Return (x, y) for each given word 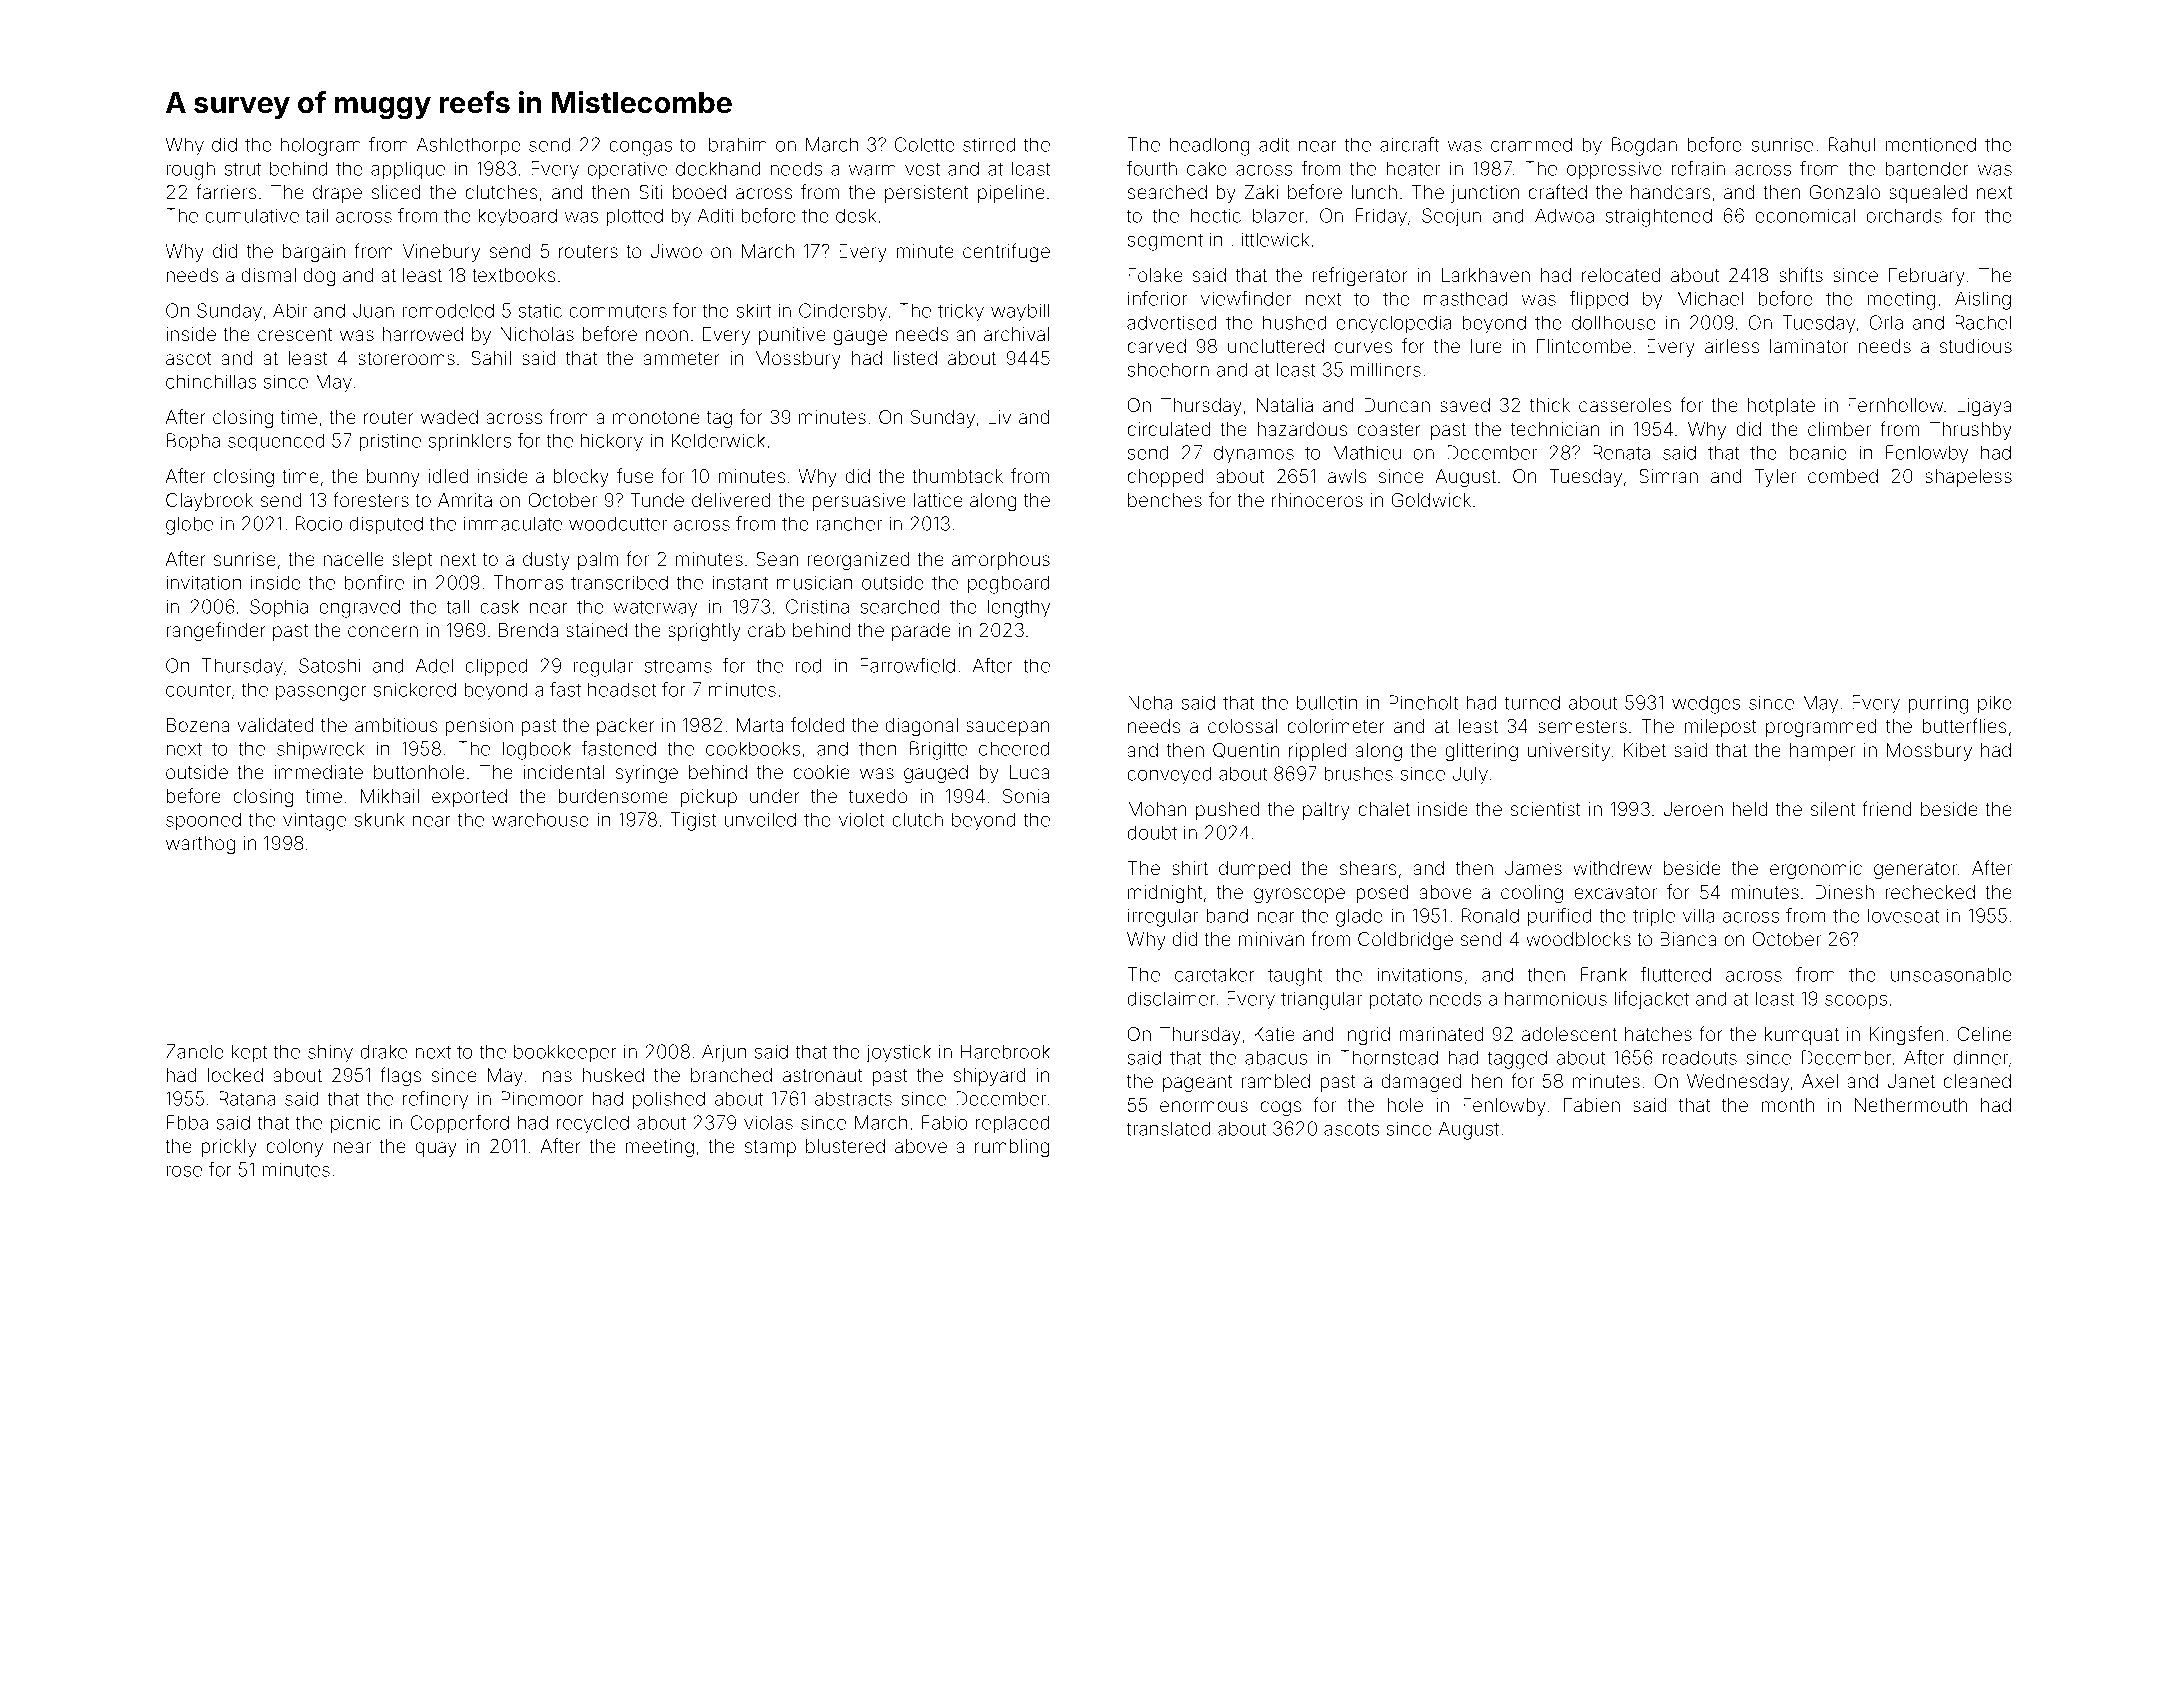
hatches (1658, 1034)
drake (383, 1051)
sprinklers (470, 442)
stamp (770, 1148)
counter (199, 690)
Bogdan (1644, 146)
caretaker (1215, 974)
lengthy (1018, 608)
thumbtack (957, 476)
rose (184, 1171)
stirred (989, 144)
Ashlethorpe (469, 146)
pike (1995, 704)
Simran (1668, 476)
